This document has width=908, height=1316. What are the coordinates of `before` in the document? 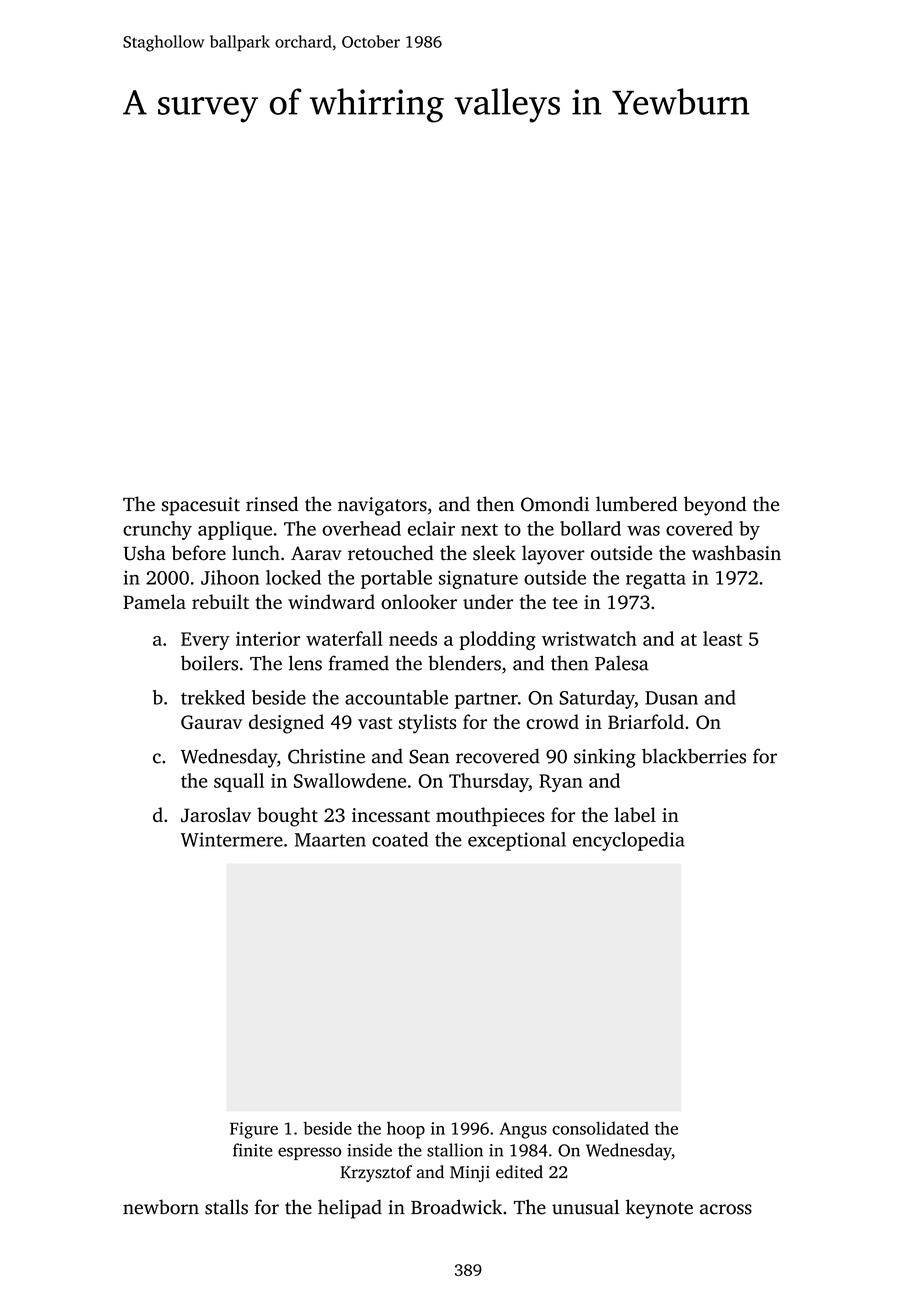 It's located at (199, 553).
